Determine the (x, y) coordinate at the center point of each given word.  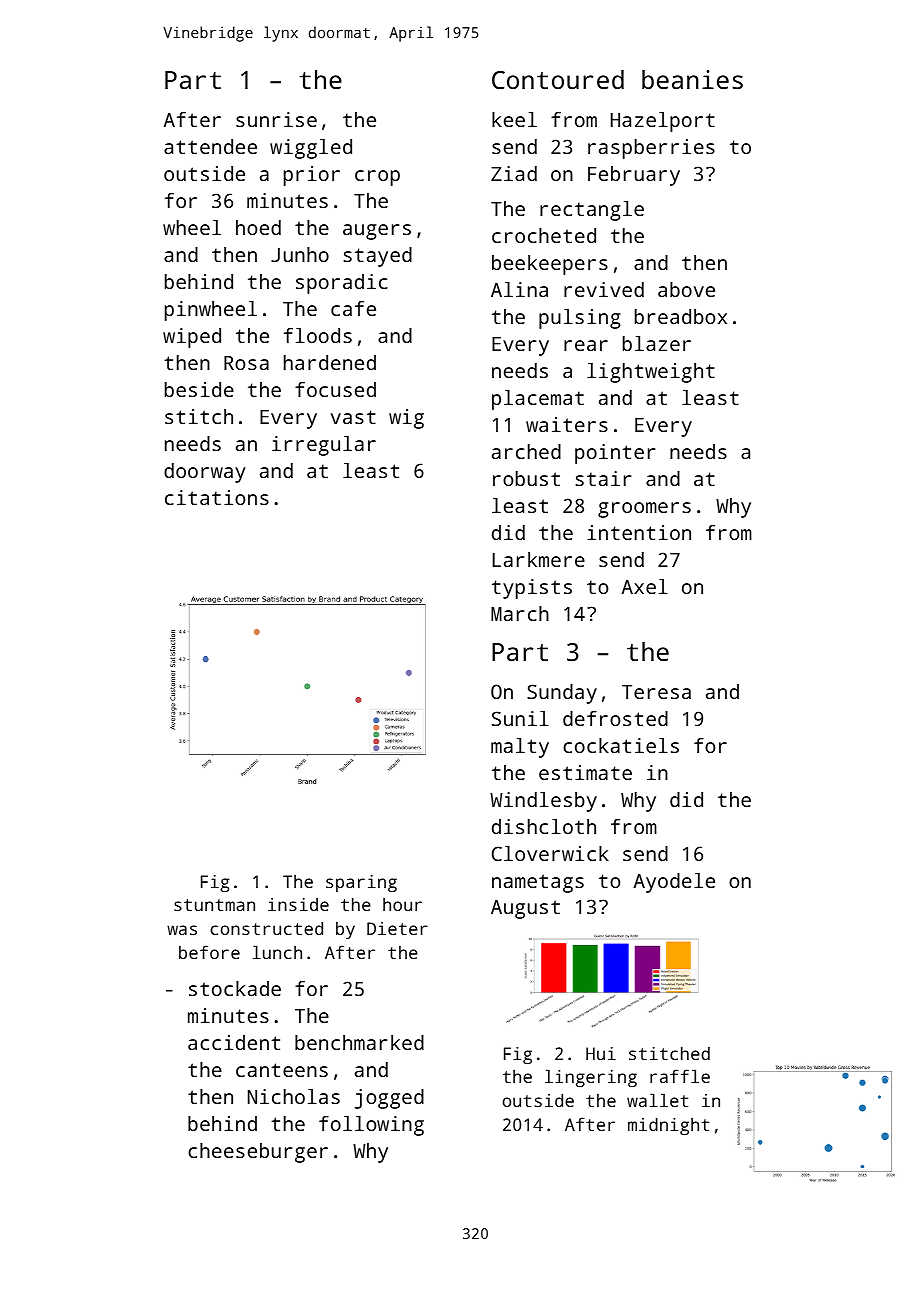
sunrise (276, 119)
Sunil (520, 718)
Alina (519, 289)
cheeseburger (258, 1153)
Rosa (246, 363)
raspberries (651, 149)
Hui (601, 1053)
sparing (361, 883)
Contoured (558, 79)
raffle (680, 1076)
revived (604, 289)
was (182, 930)
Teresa (656, 692)
